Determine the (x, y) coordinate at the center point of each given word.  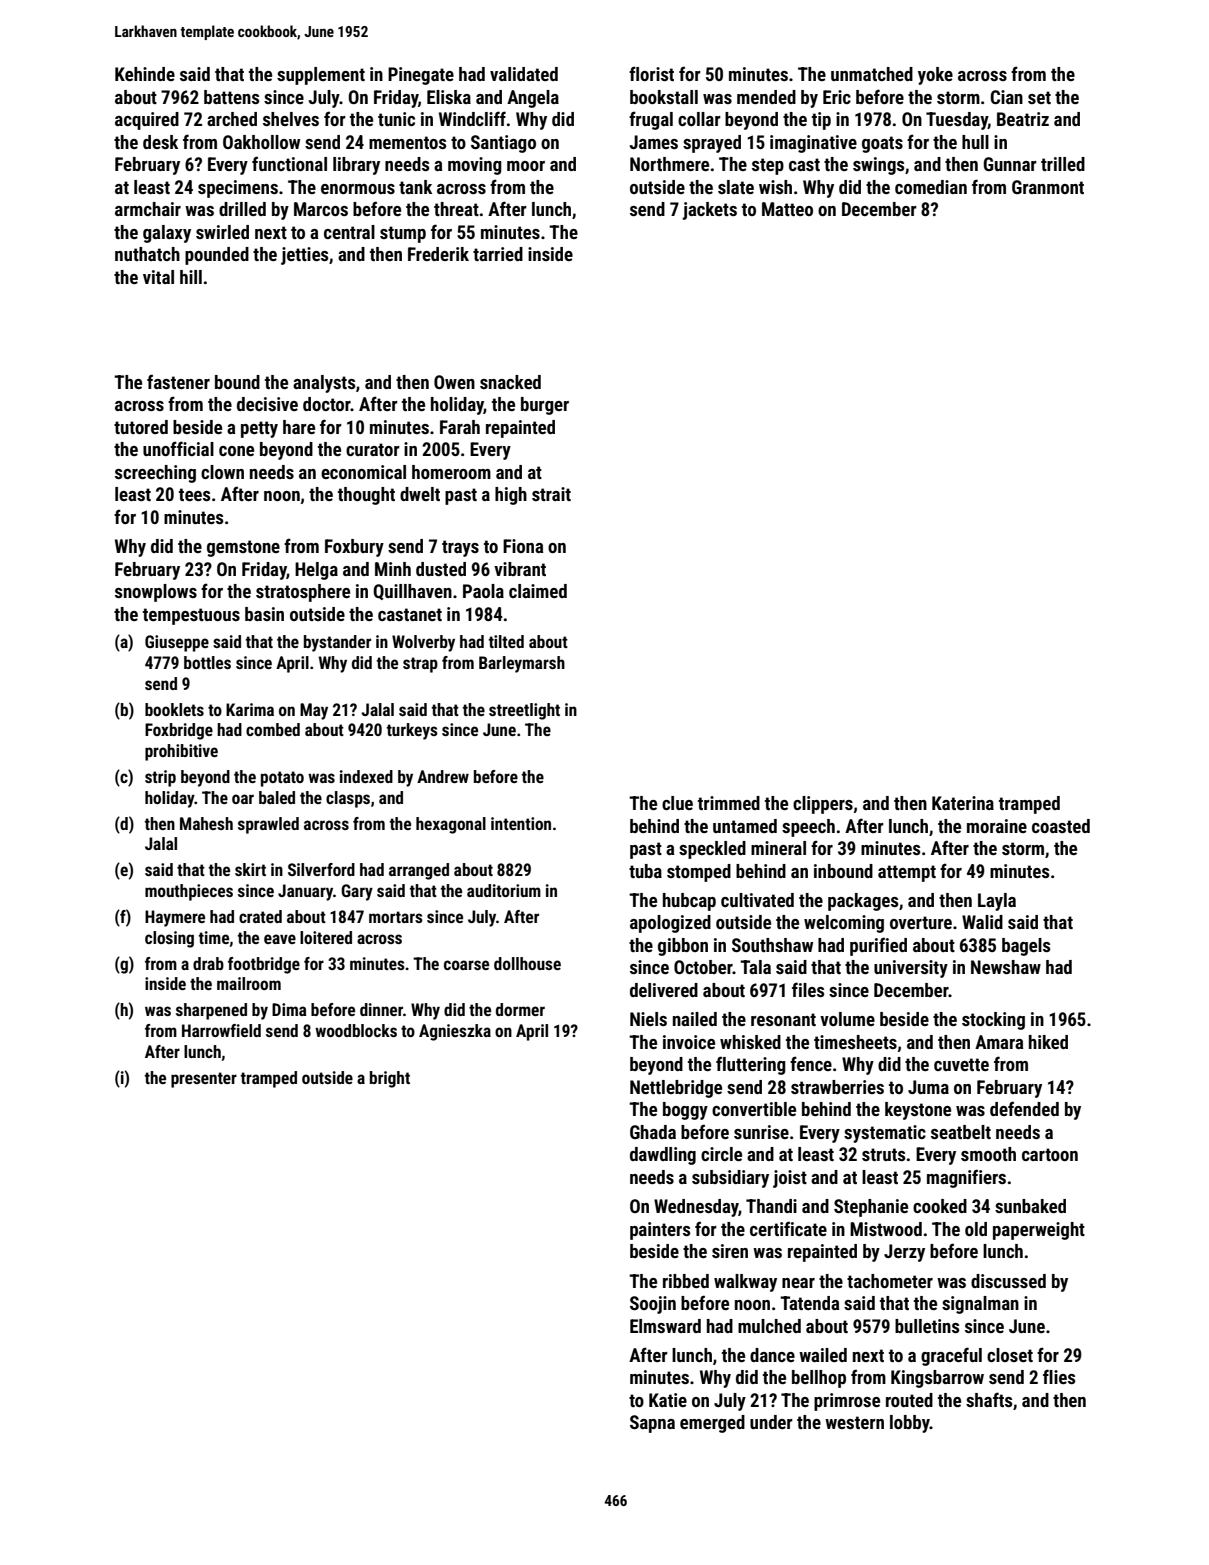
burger (545, 406)
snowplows (156, 593)
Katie (668, 1400)
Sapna (652, 1424)
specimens (238, 189)
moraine (997, 826)
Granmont (1048, 187)
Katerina (963, 803)
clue (677, 803)
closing (169, 939)
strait (551, 494)
